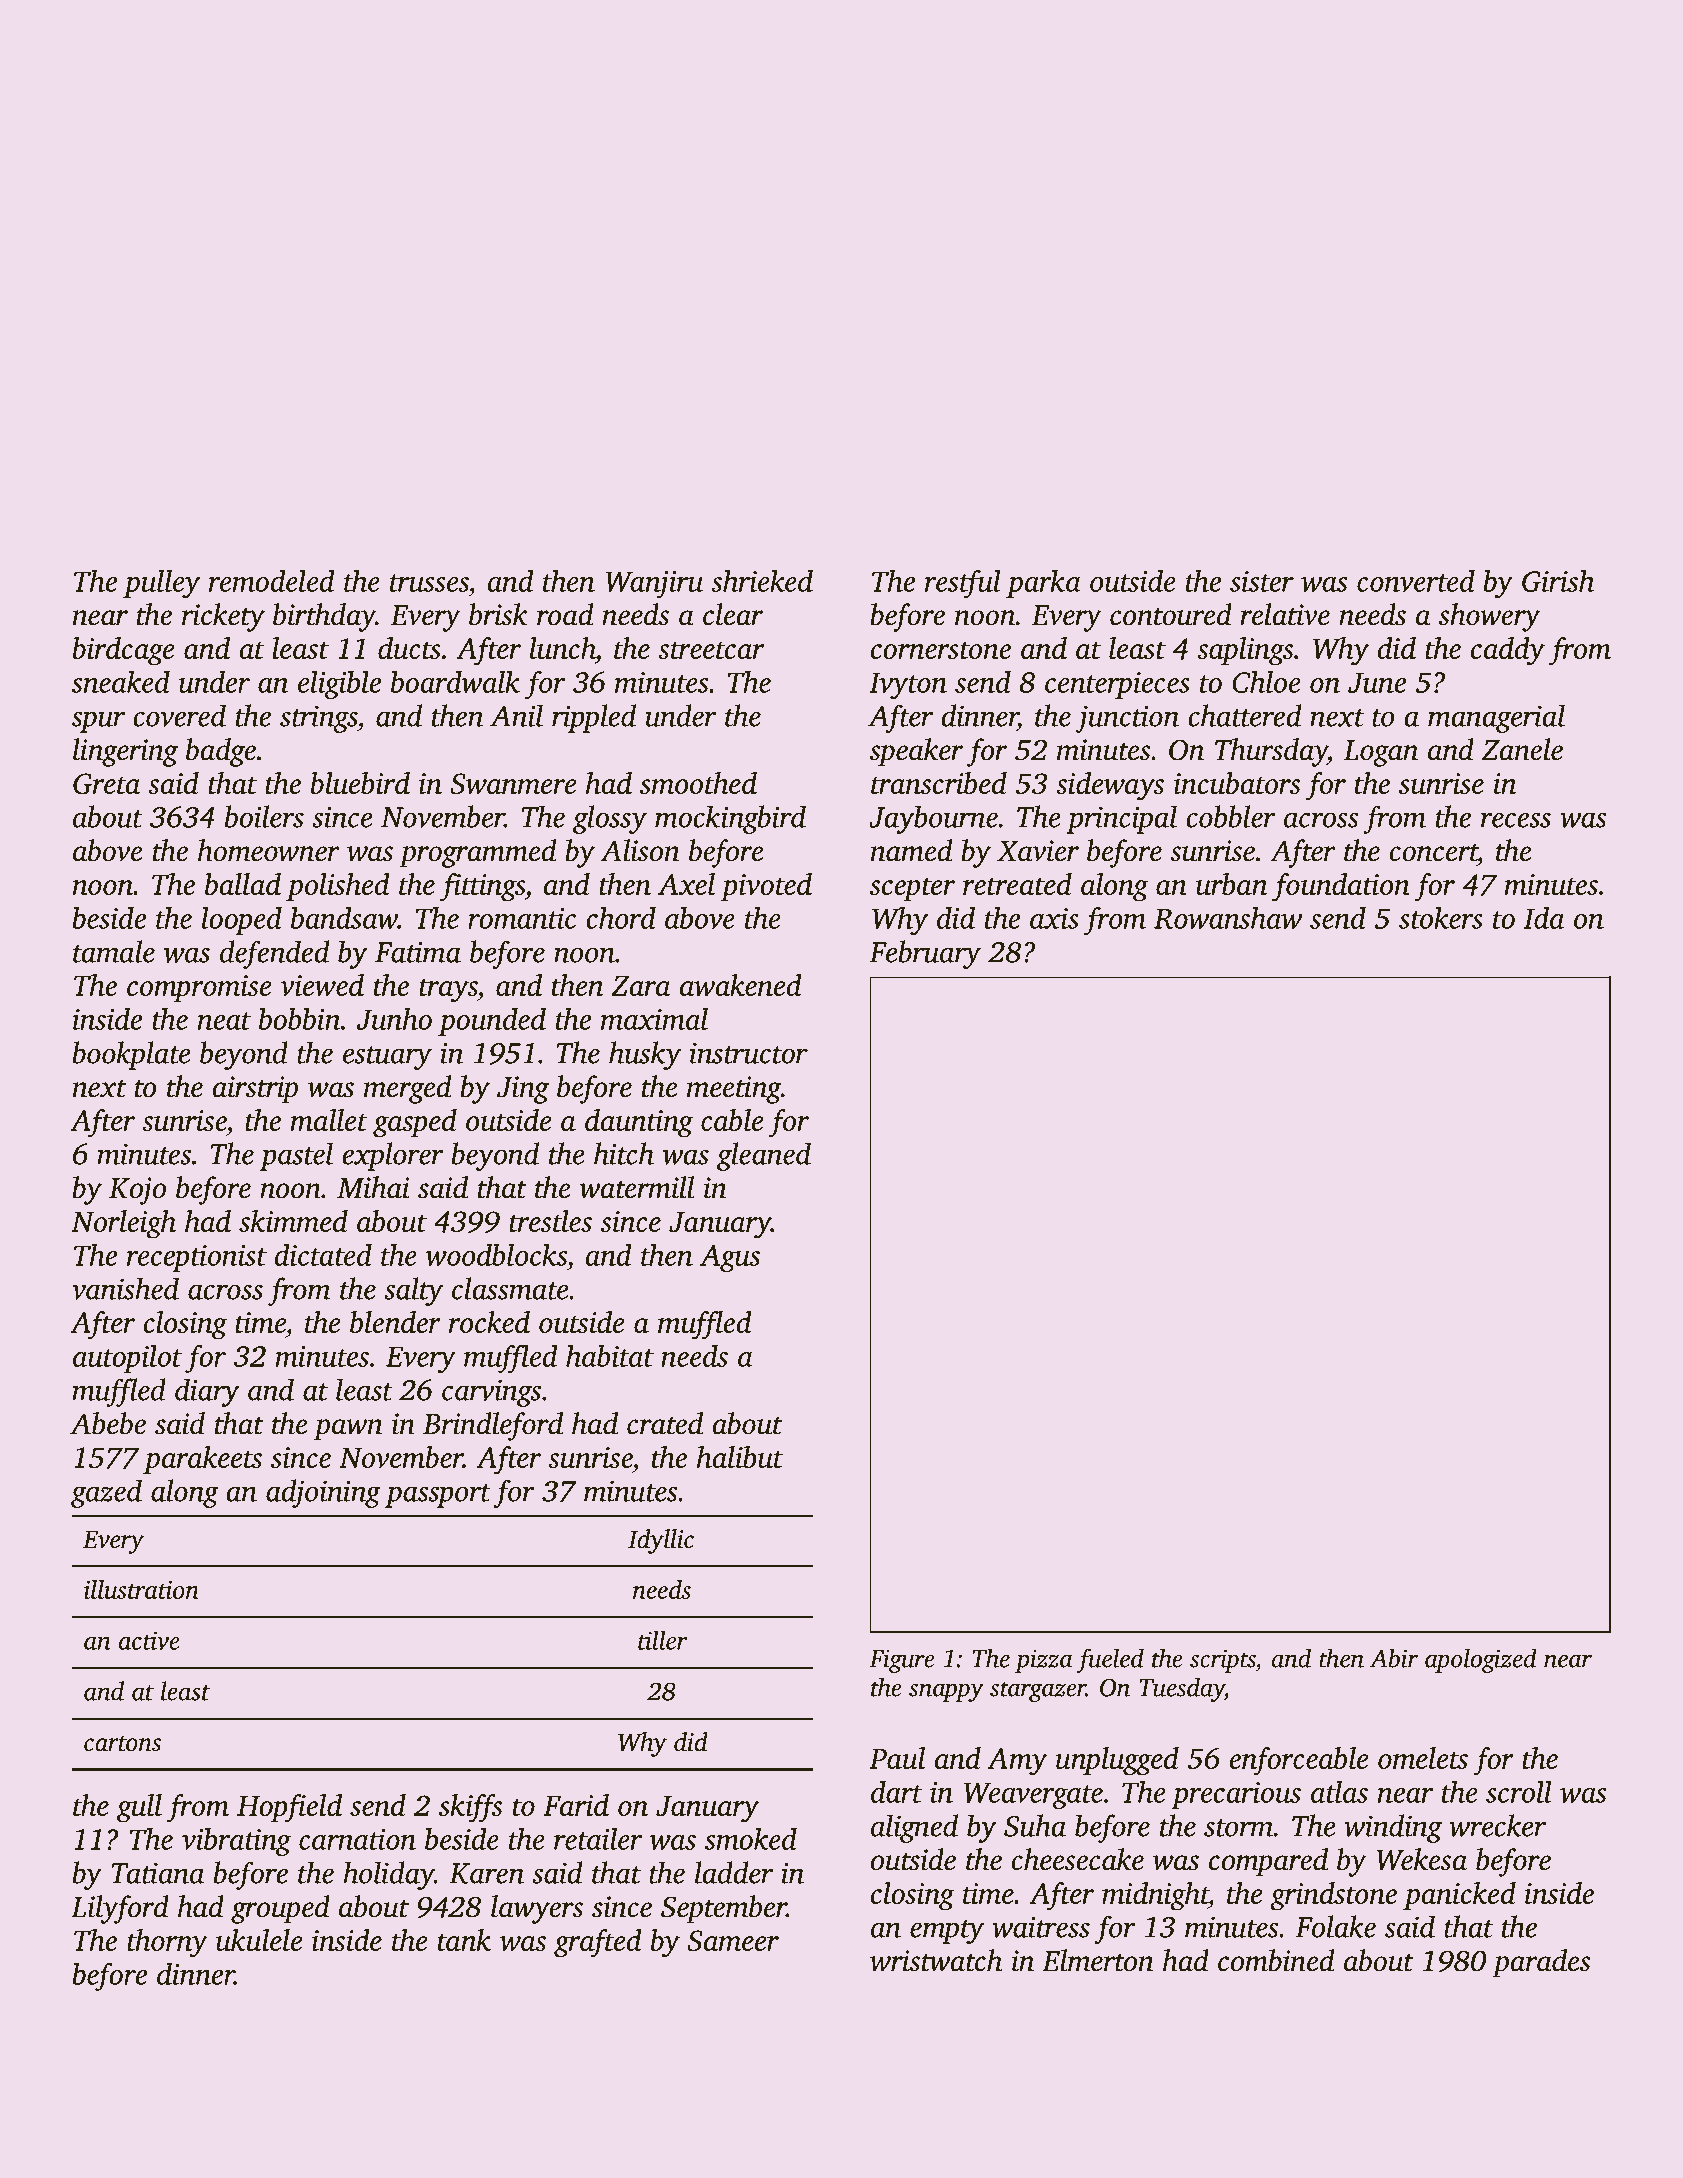  What do you see at coordinates (902, 1661) in the document?
I see `Figure` at bounding box center [902, 1661].
